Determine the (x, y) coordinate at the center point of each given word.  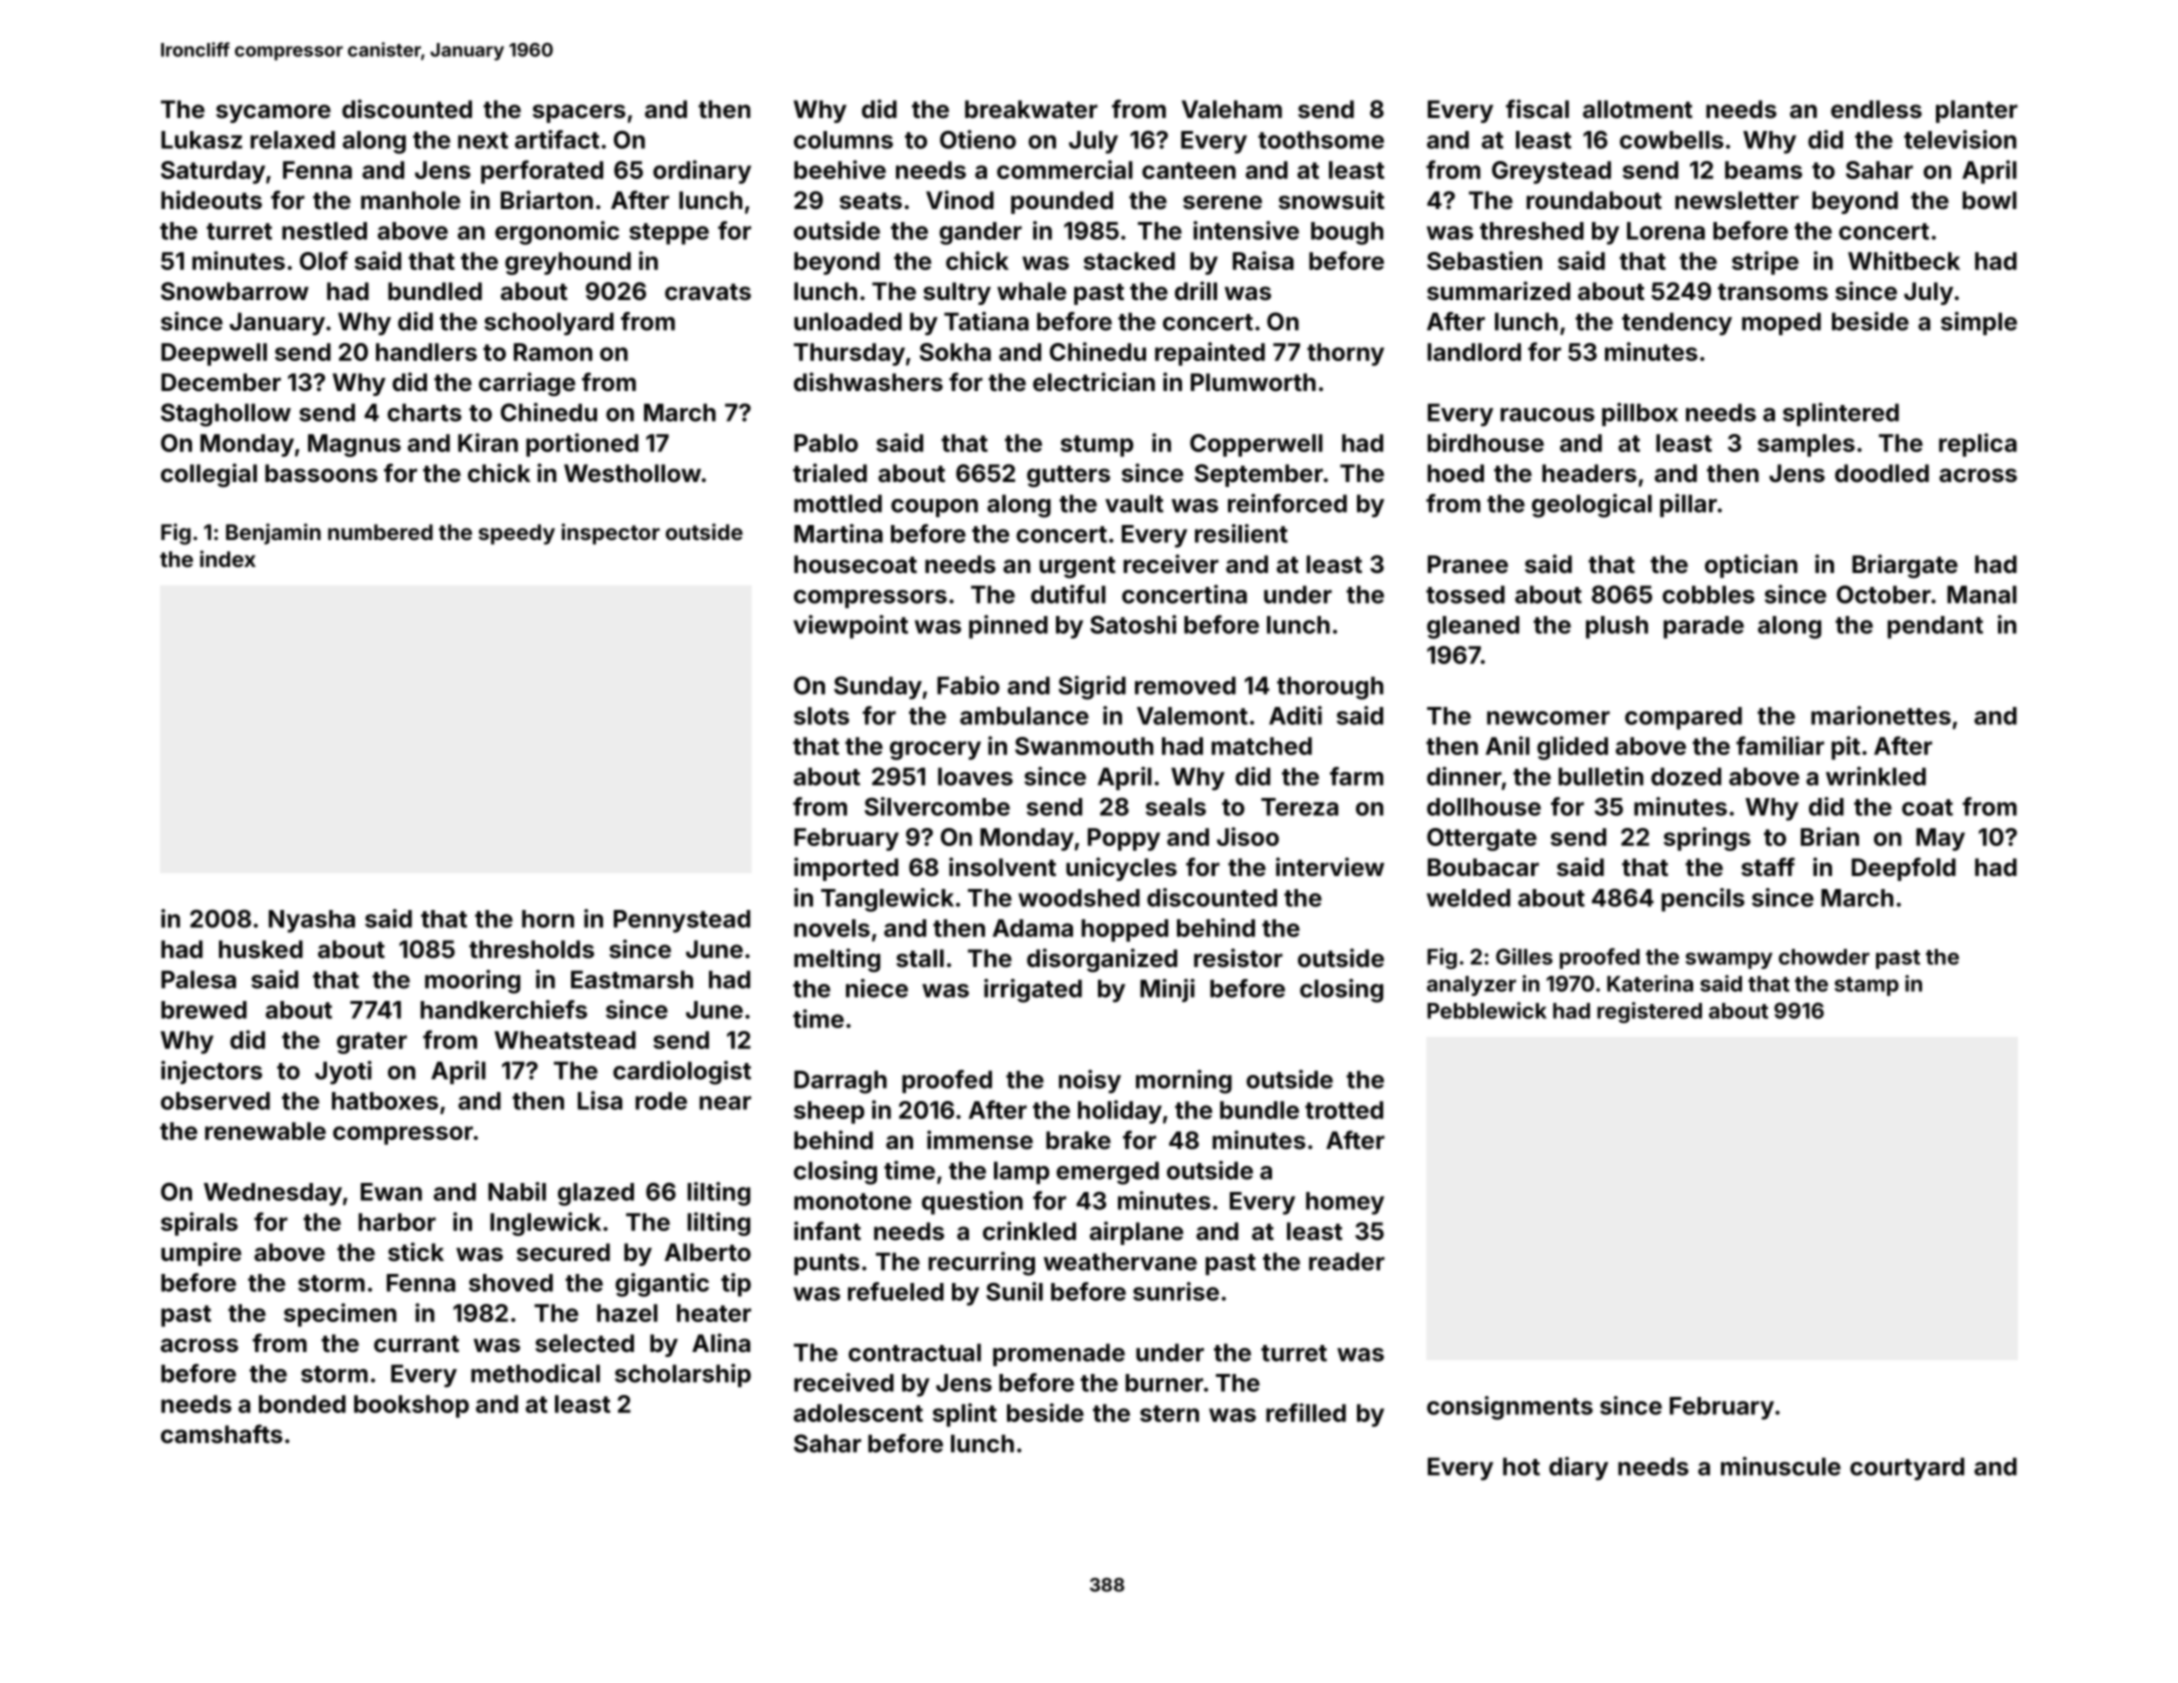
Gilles (1524, 956)
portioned (582, 445)
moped (1781, 323)
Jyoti (343, 1072)
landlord (1474, 352)
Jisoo (1248, 836)
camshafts (222, 1434)
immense (980, 1140)
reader (1347, 1261)
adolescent (858, 1413)
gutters (1068, 476)
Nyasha (312, 921)
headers (1589, 473)
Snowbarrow (235, 291)
